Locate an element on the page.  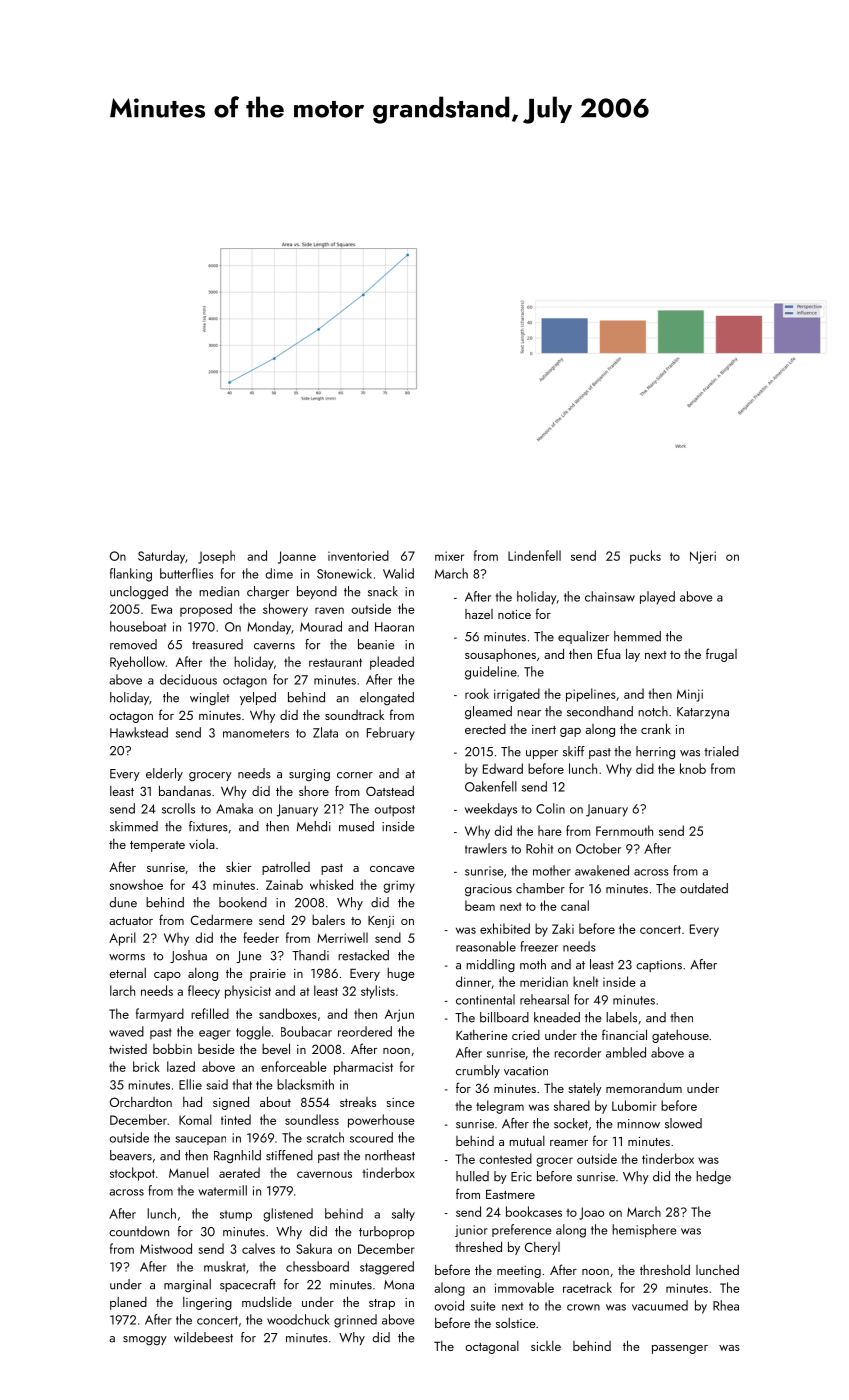
Joshua is located at coordinates (188, 956).
